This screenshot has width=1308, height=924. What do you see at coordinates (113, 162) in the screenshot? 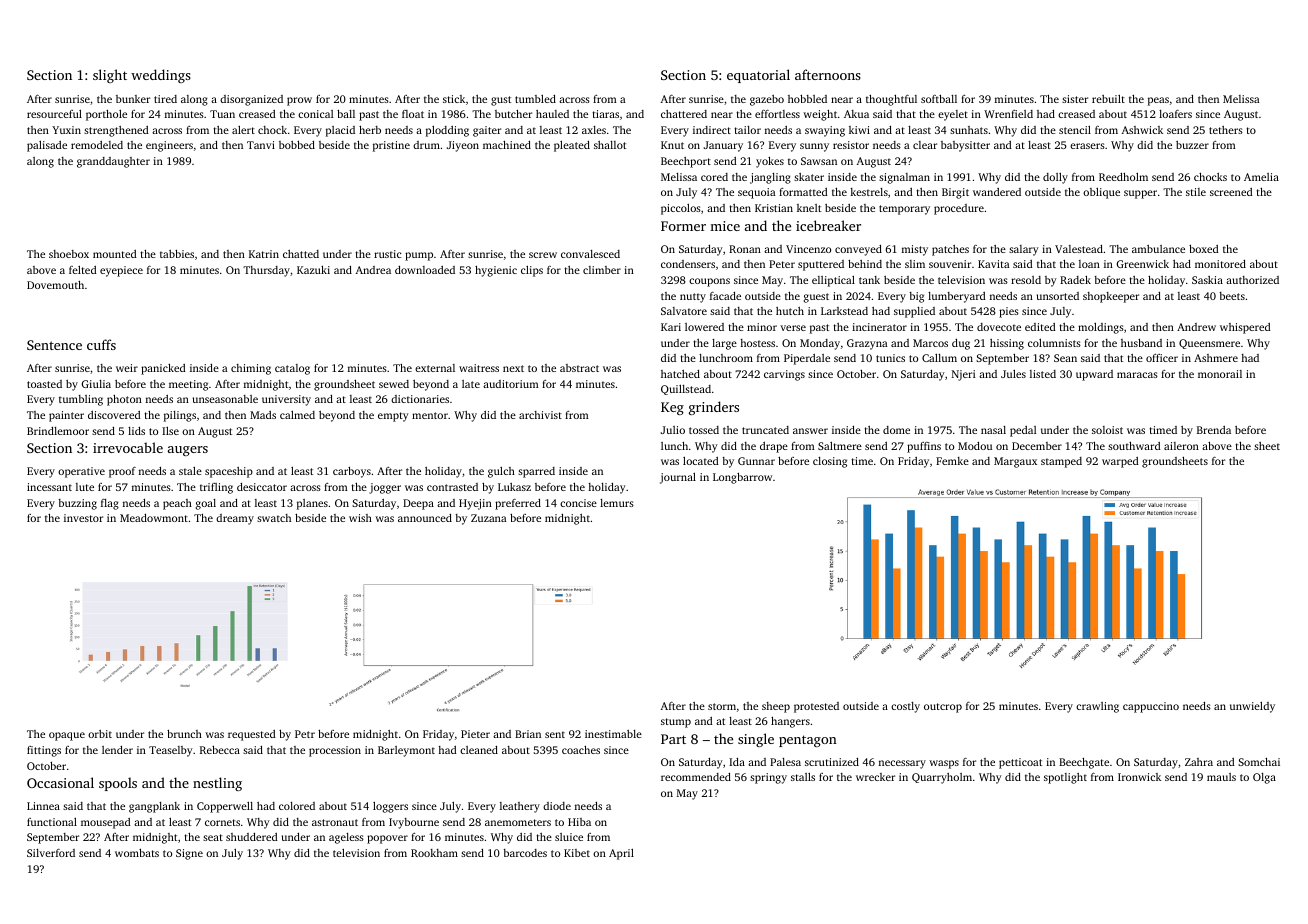
I see `granddaughter` at bounding box center [113, 162].
